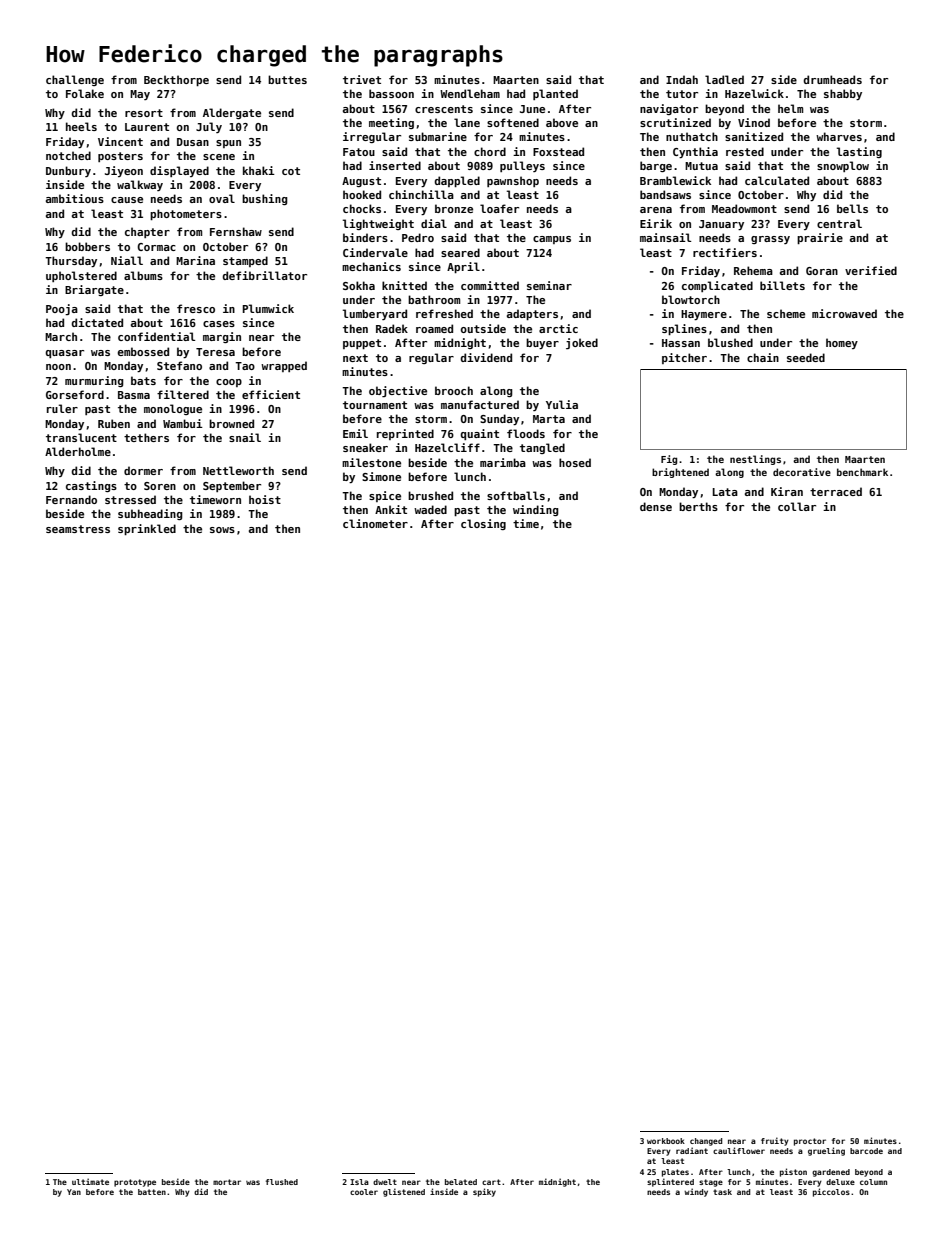 This screenshot has height=1233, width=952. Describe the element at coordinates (483, 524) in the screenshot. I see `closing` at that location.
